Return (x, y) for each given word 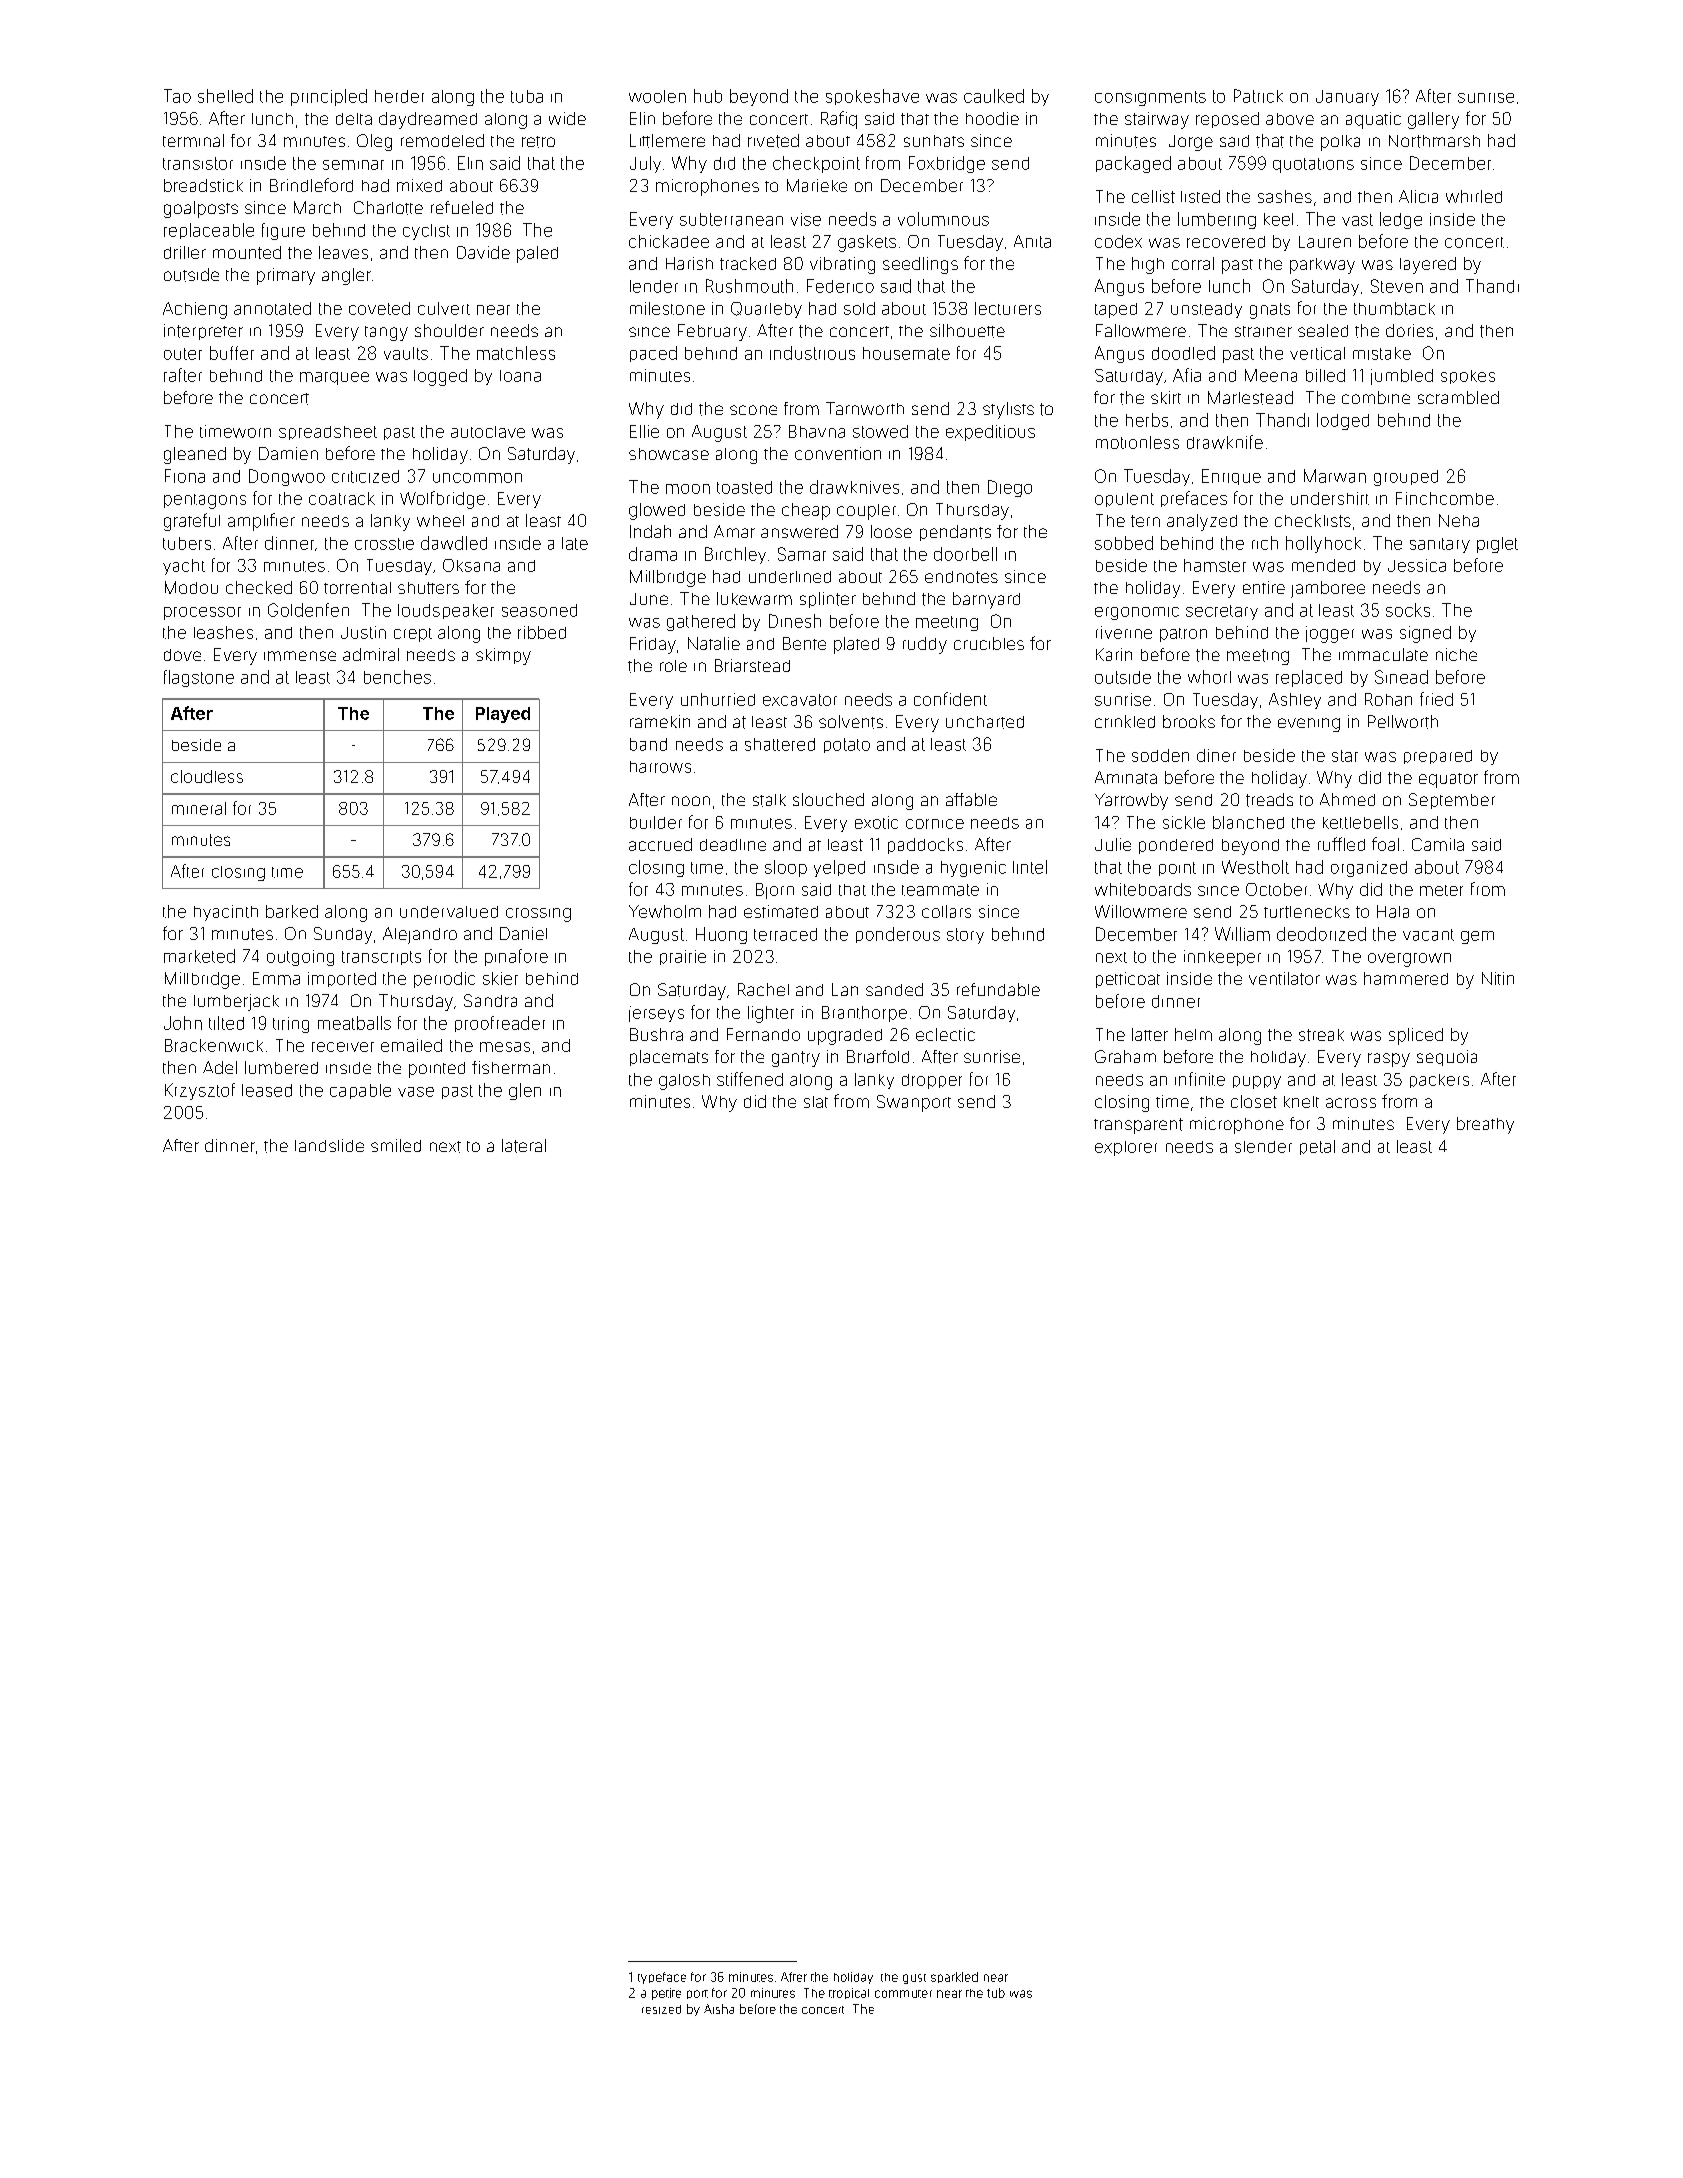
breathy (1485, 1125)
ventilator (1284, 978)
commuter (903, 1994)
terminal (193, 140)
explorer (1126, 1148)
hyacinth (226, 913)
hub (708, 96)
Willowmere (1141, 911)
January (1347, 98)
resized (661, 2009)
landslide (329, 1145)
